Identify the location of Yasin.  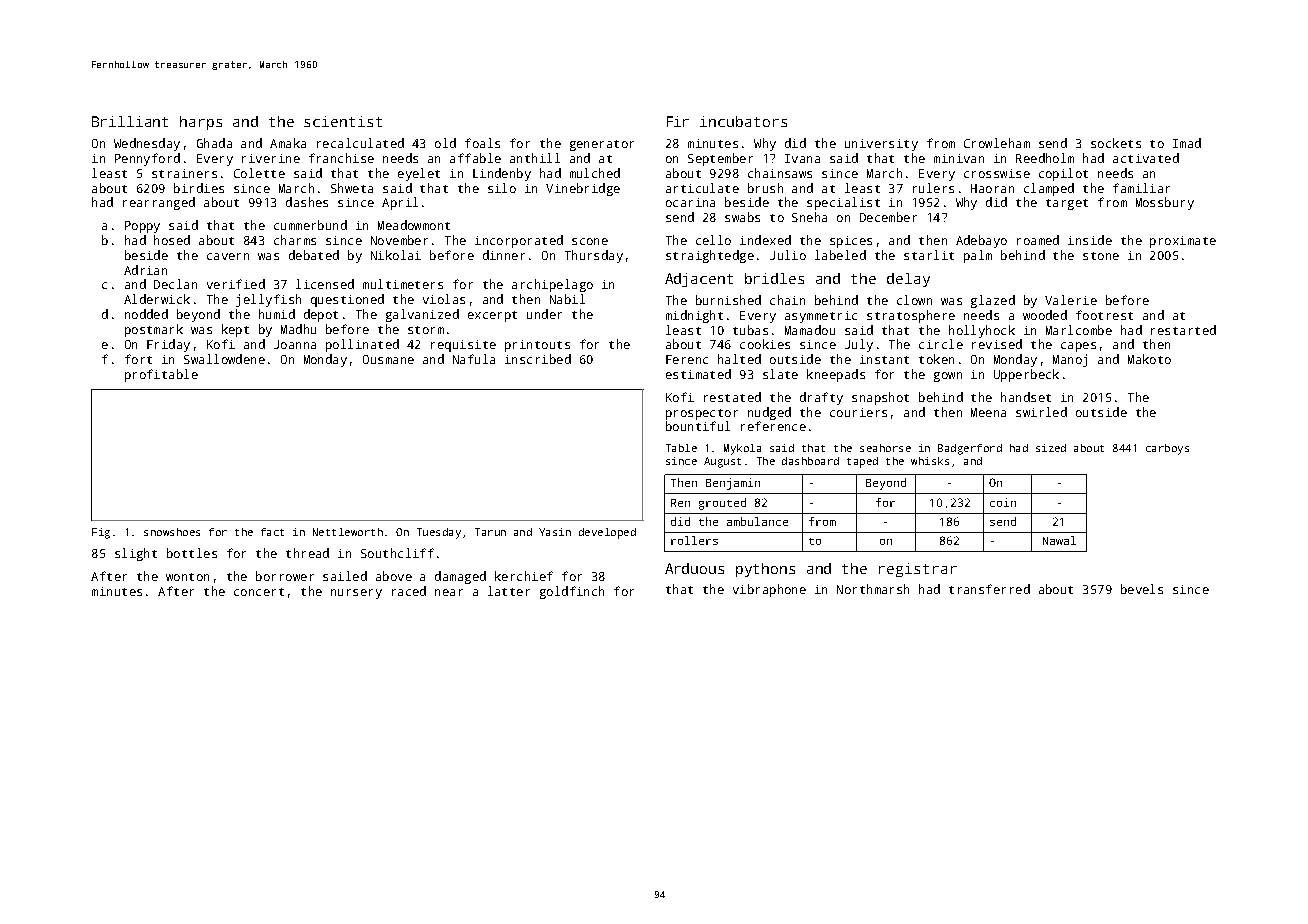
(555, 532).
